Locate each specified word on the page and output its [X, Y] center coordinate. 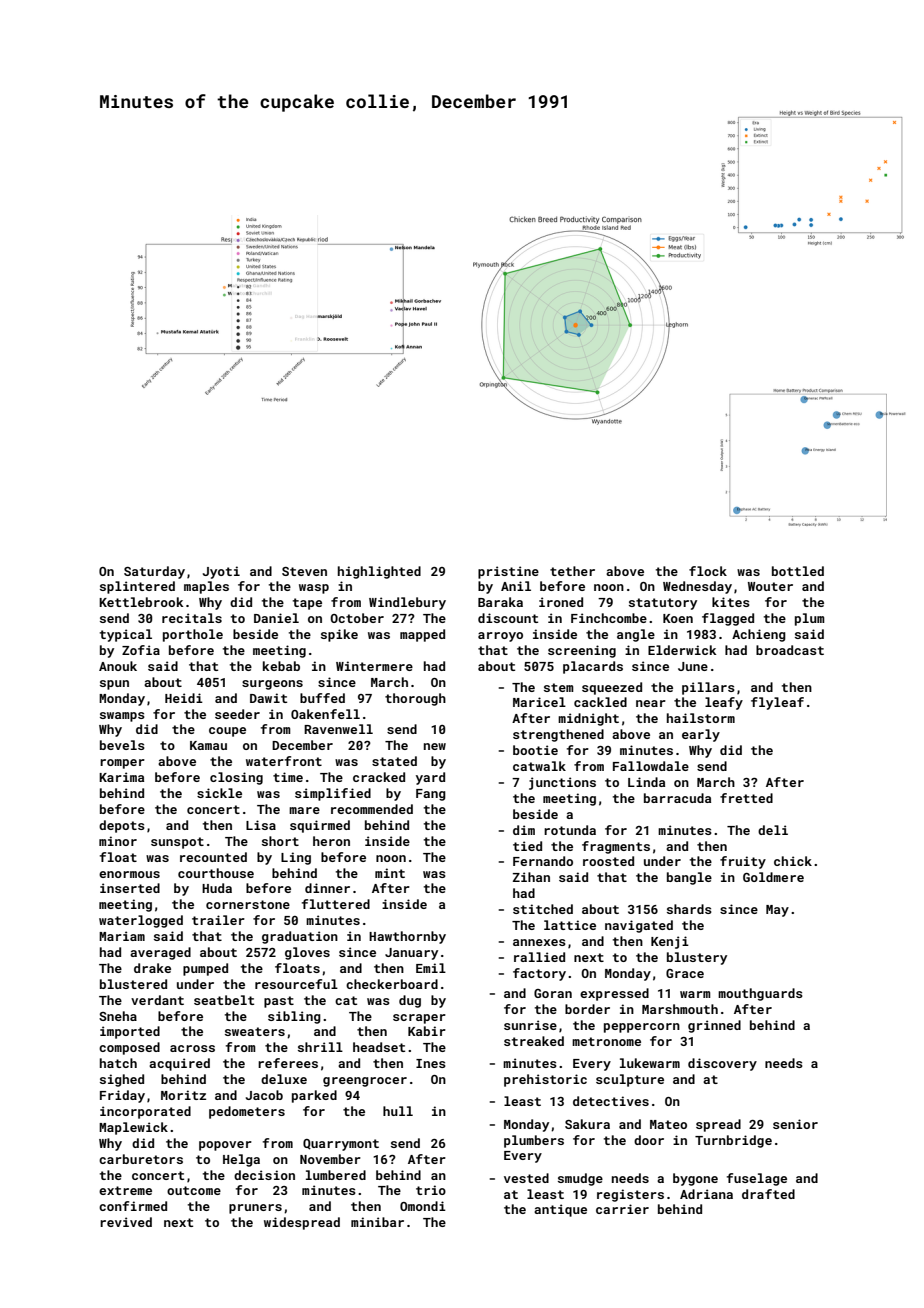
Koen [678, 618]
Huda [217, 888]
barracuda [677, 798]
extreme [125, 1190]
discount [508, 618]
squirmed [320, 826]
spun [114, 685]
